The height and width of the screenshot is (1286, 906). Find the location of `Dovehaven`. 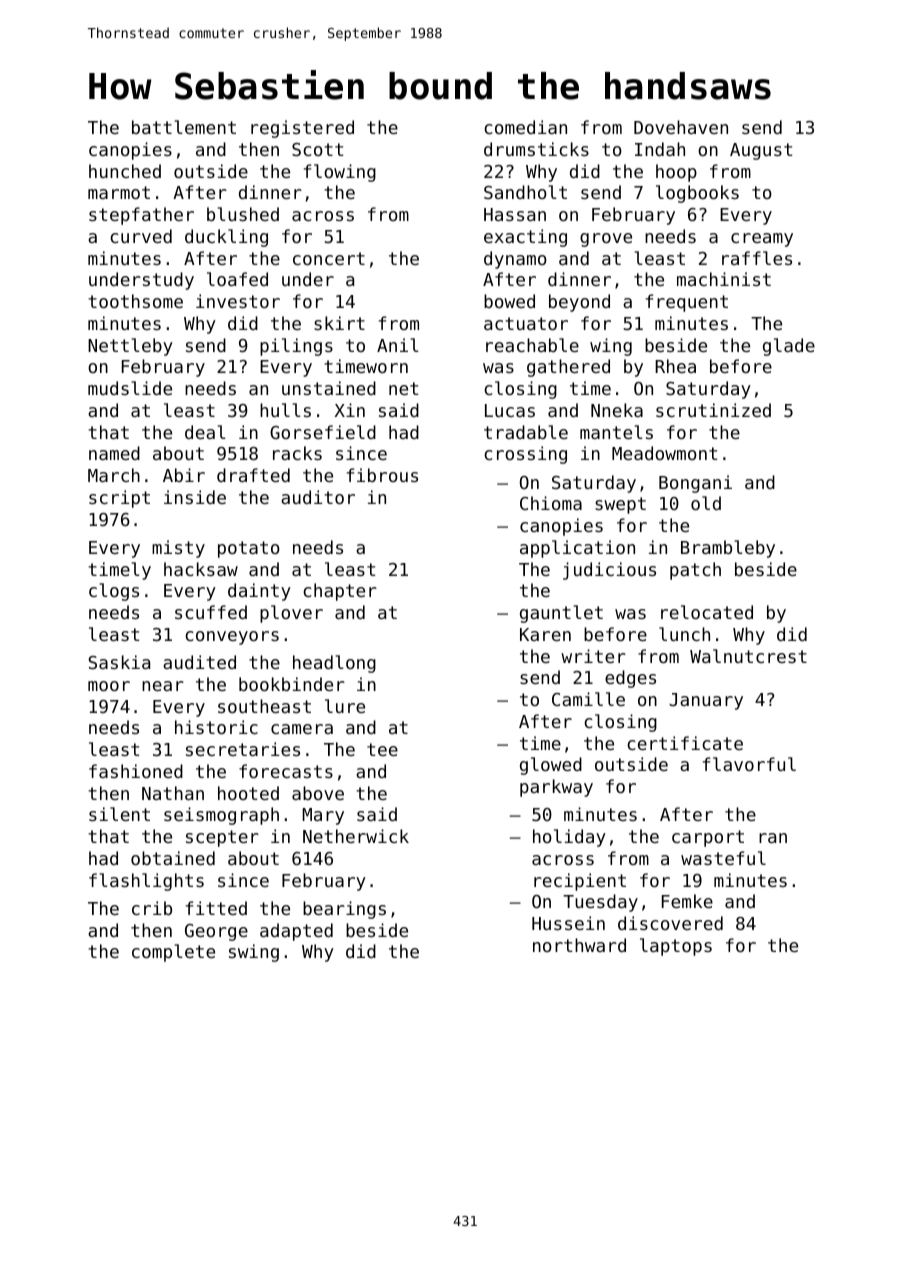

Dovehaven is located at coordinates (681, 127).
